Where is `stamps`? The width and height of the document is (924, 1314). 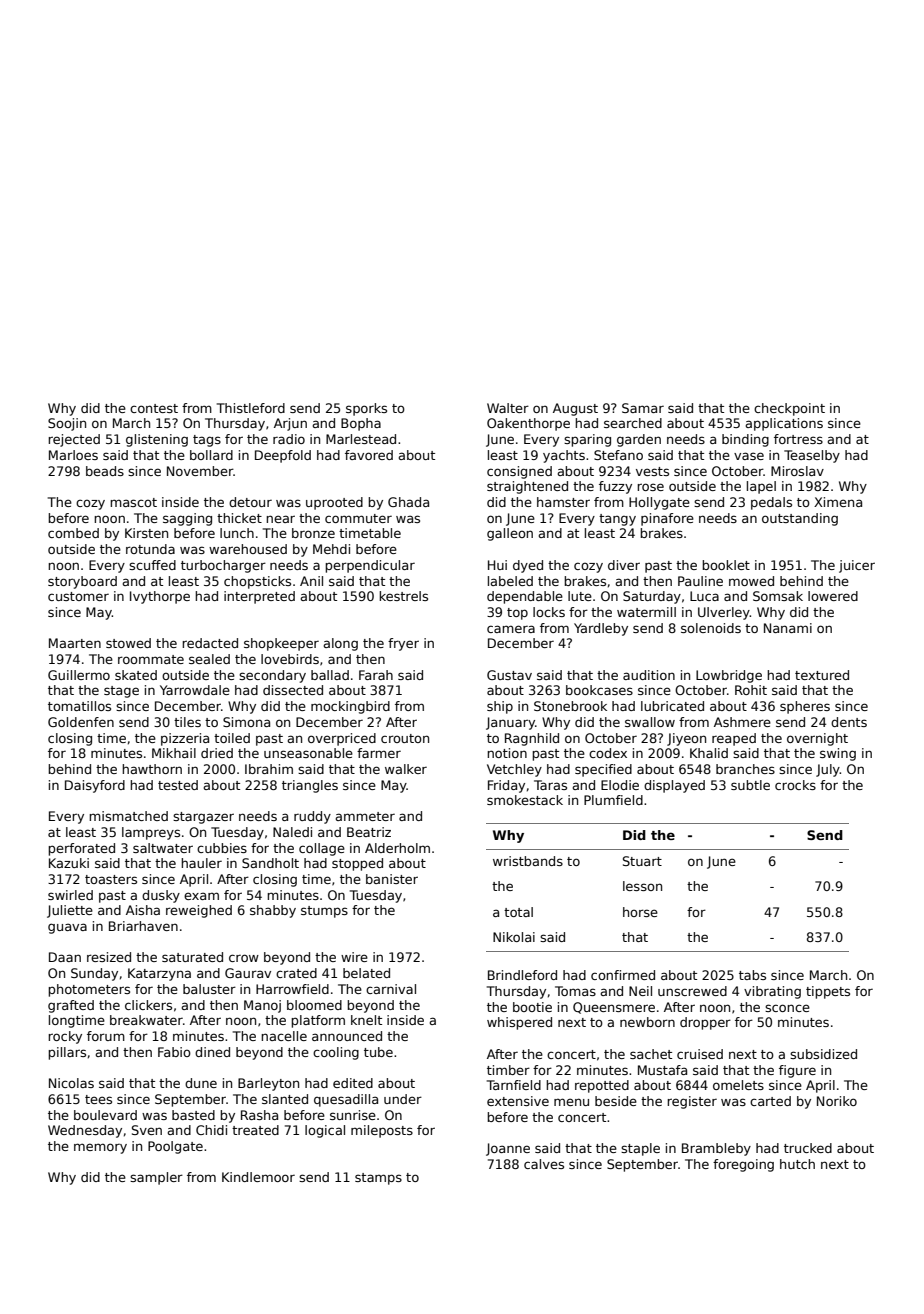
stamps is located at coordinates (378, 1179).
